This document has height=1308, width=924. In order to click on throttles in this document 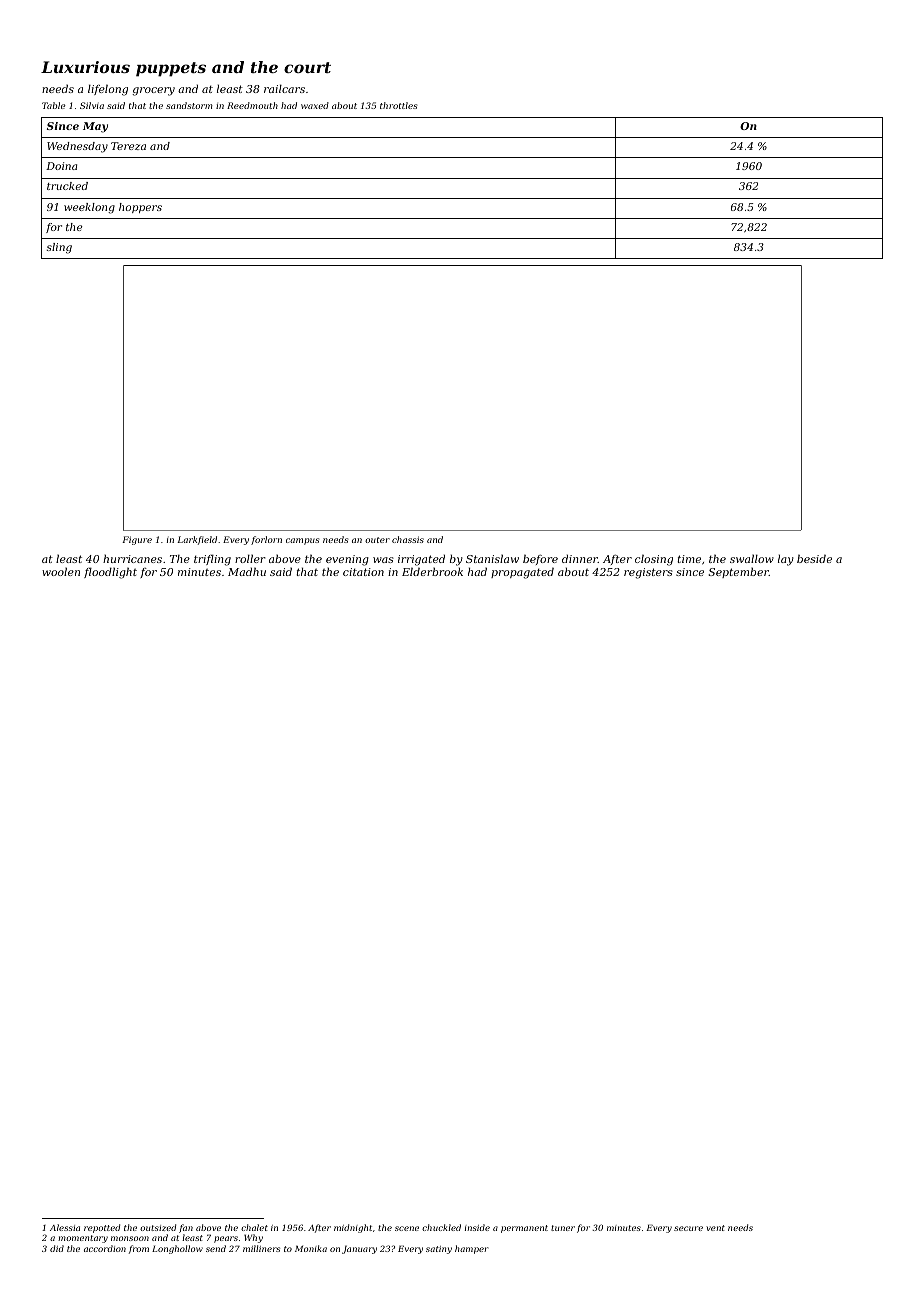, I will do `click(398, 105)`.
